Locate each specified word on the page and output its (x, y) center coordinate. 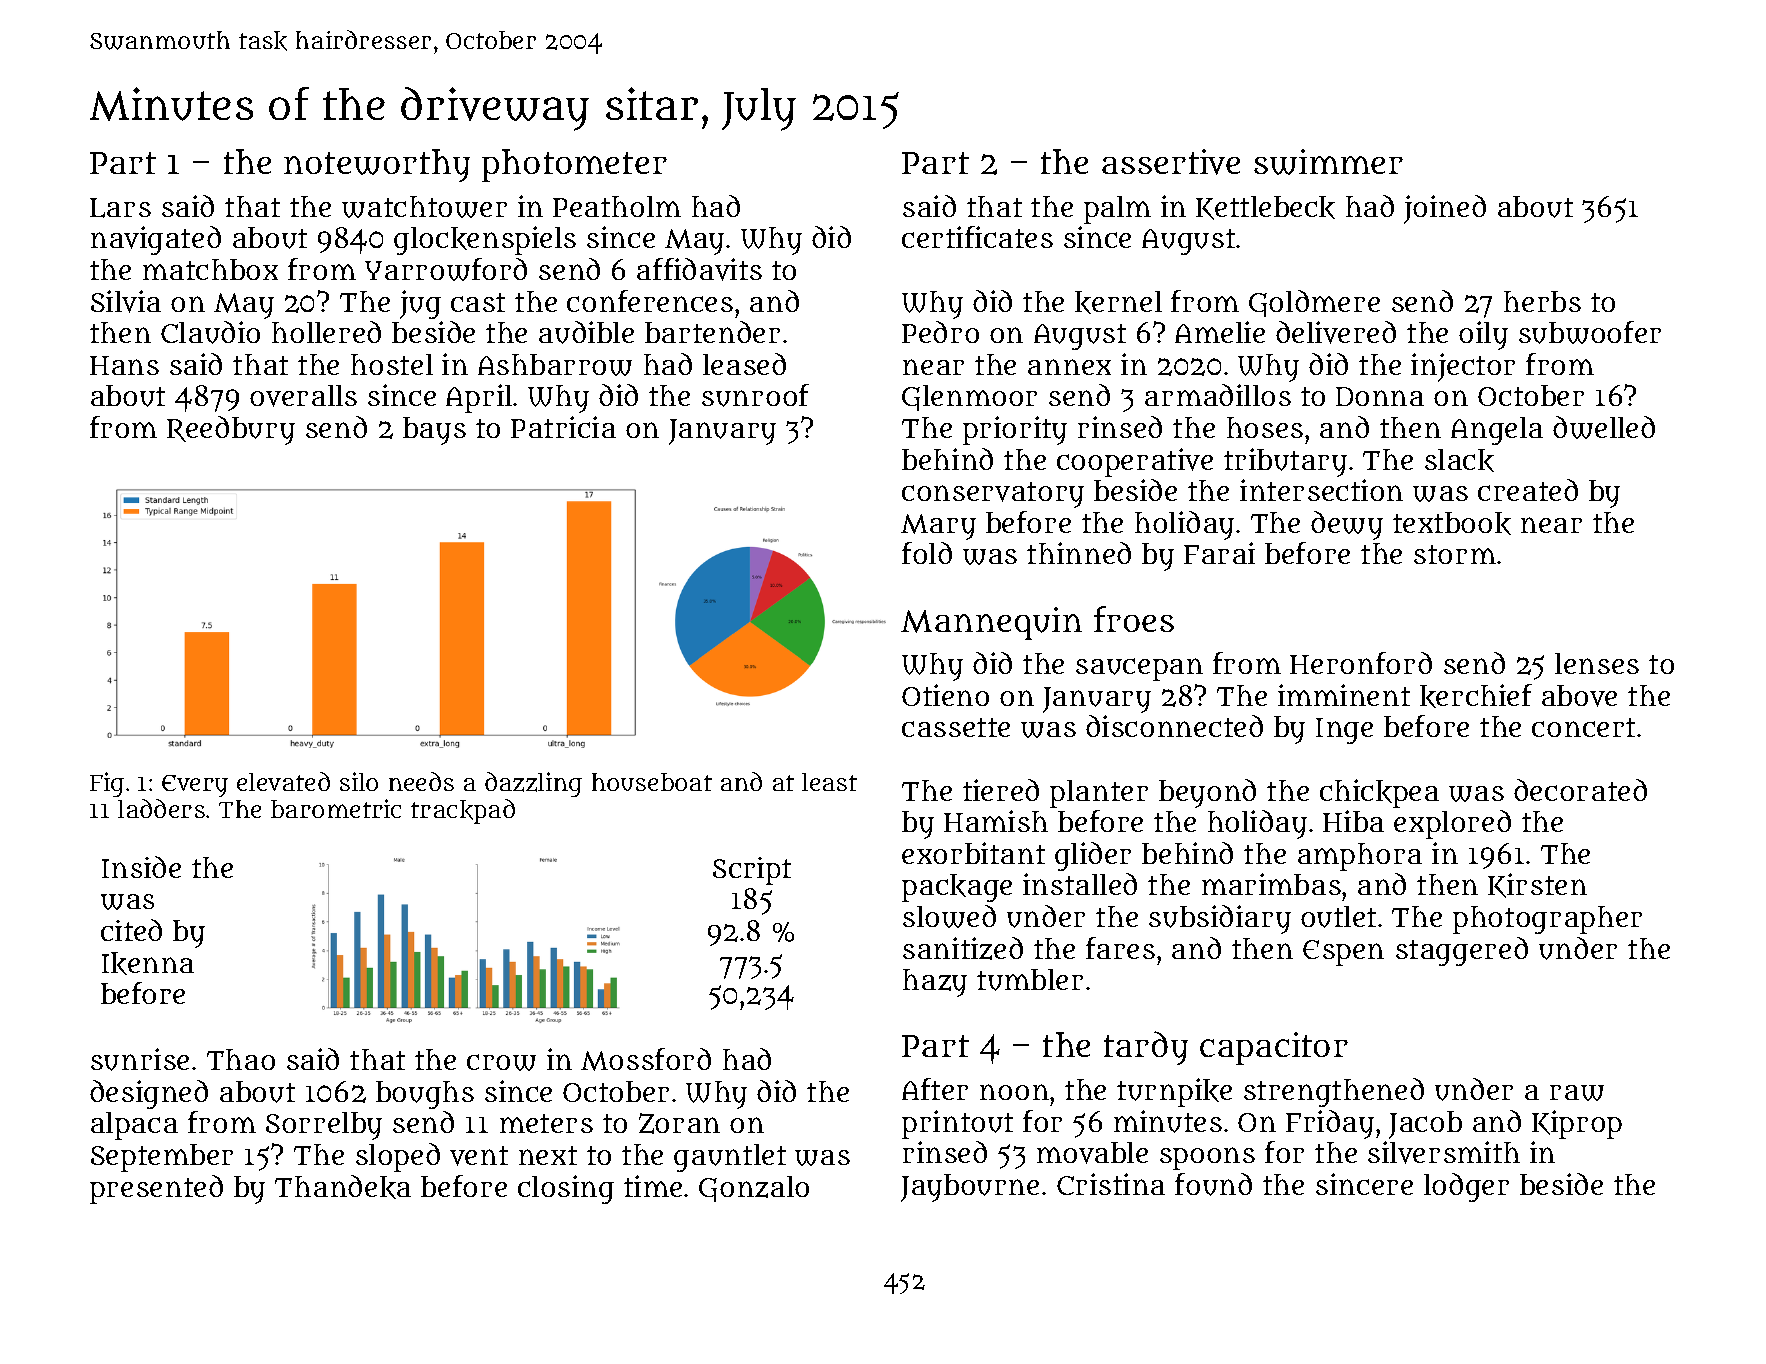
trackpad (463, 811)
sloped (398, 1157)
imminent (1344, 695)
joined (1445, 209)
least (829, 782)
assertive (1171, 162)
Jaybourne (970, 1188)
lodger (1466, 1187)
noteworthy (377, 165)
